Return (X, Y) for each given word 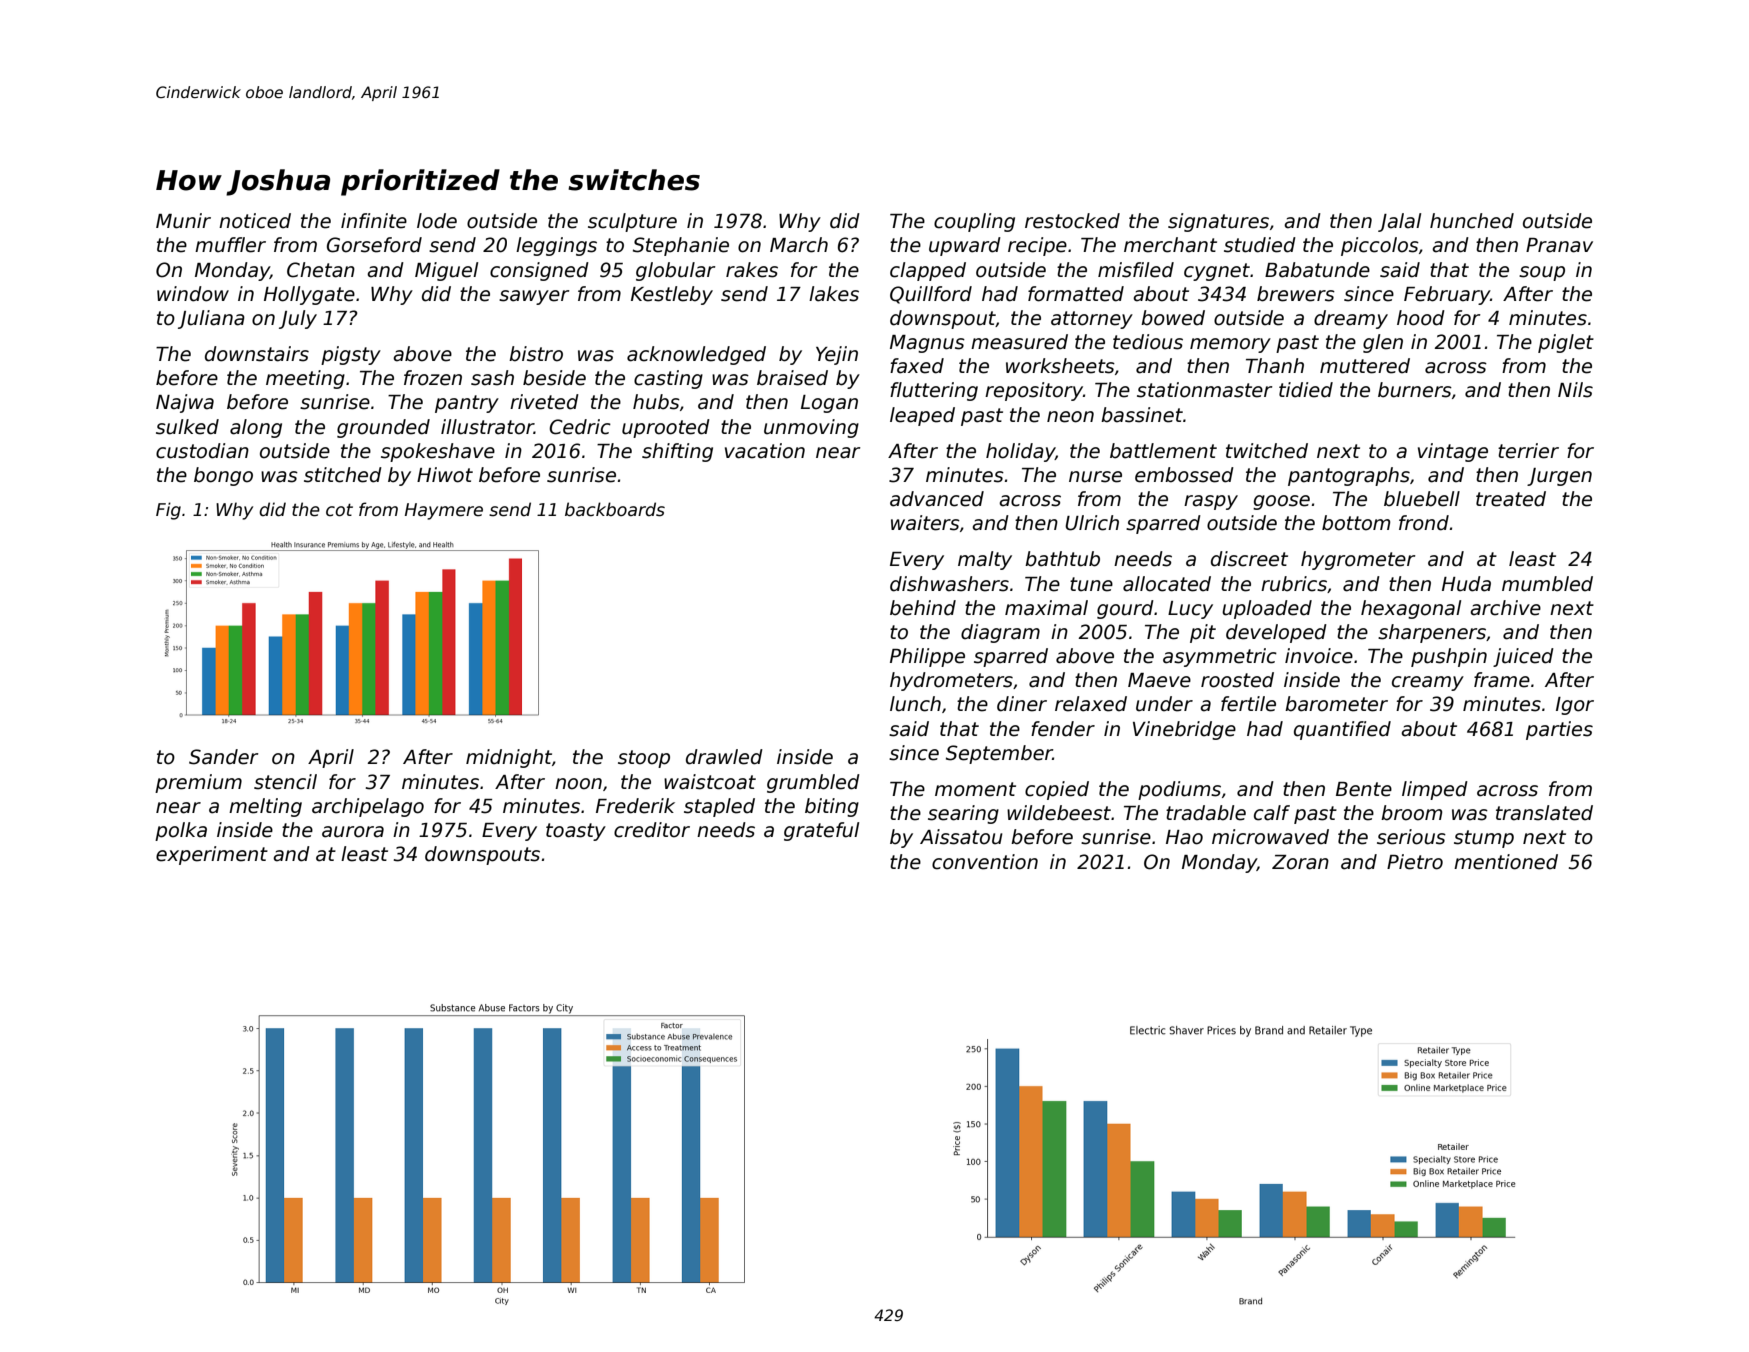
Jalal (1399, 222)
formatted (1076, 294)
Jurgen (1559, 477)
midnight (509, 758)
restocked (1072, 221)
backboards (615, 509)
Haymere (444, 511)
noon (578, 784)
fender (1063, 729)
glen (1383, 343)
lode (437, 221)
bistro (536, 354)
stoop (644, 759)
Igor (1575, 706)
